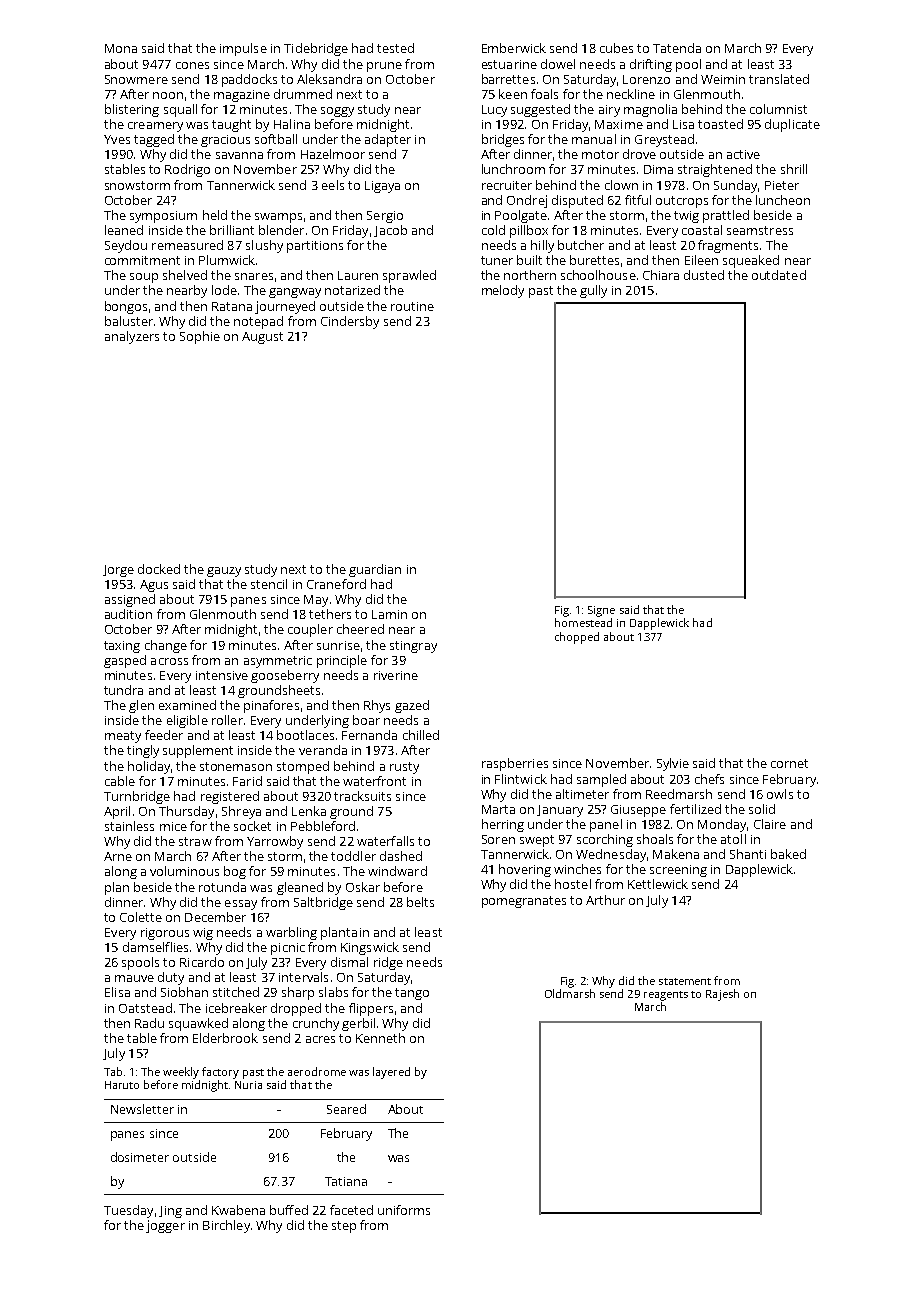 The height and width of the screenshot is (1308, 924). Describe the element at coordinates (315, 247) in the screenshot. I see `partitions` at that location.
